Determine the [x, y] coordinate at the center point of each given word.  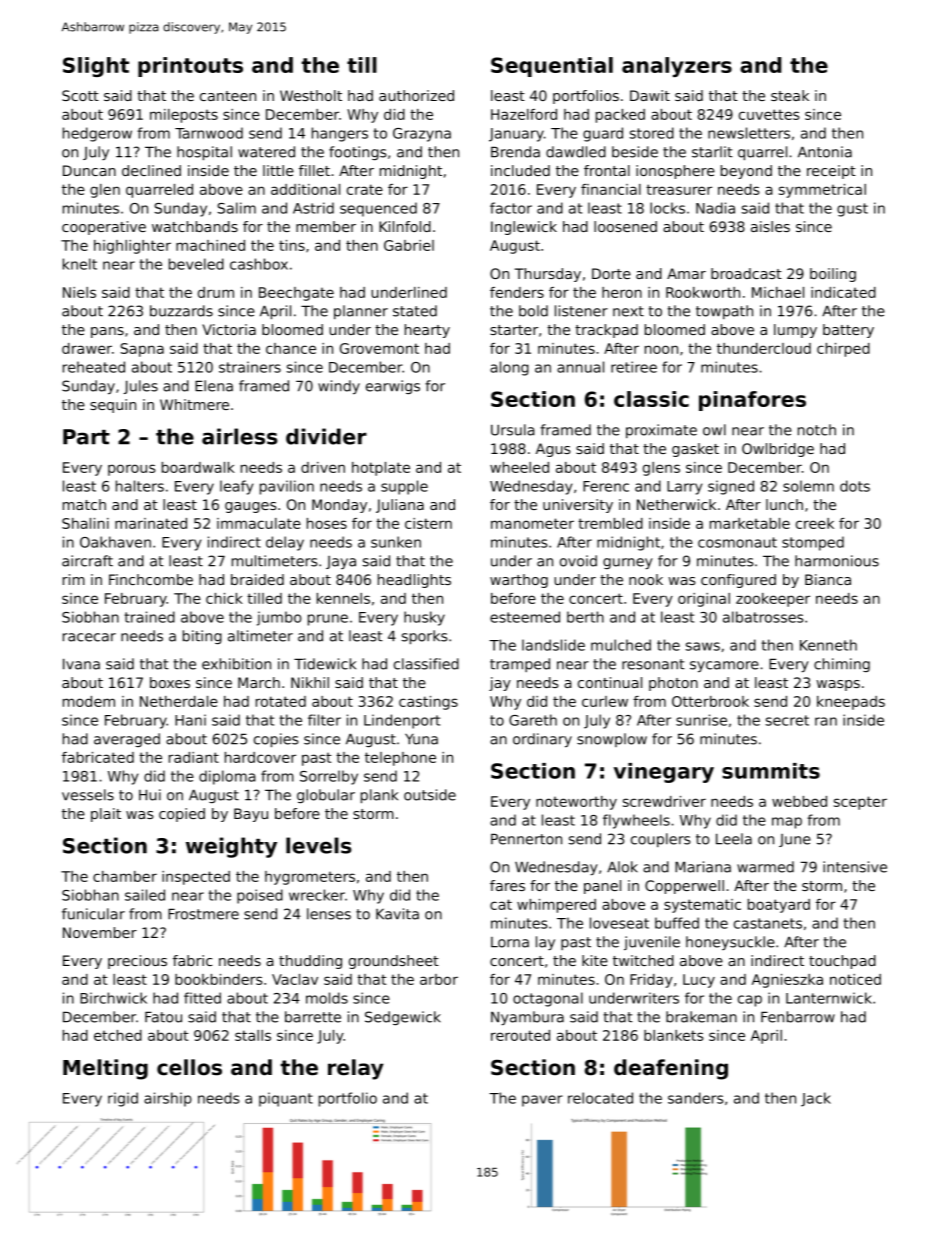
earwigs [393, 387]
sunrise [701, 720]
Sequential [552, 67]
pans [107, 332]
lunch [784, 504]
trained [150, 617]
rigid [123, 1099]
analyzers [677, 67]
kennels [343, 598]
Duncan [89, 170]
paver [542, 1101]
